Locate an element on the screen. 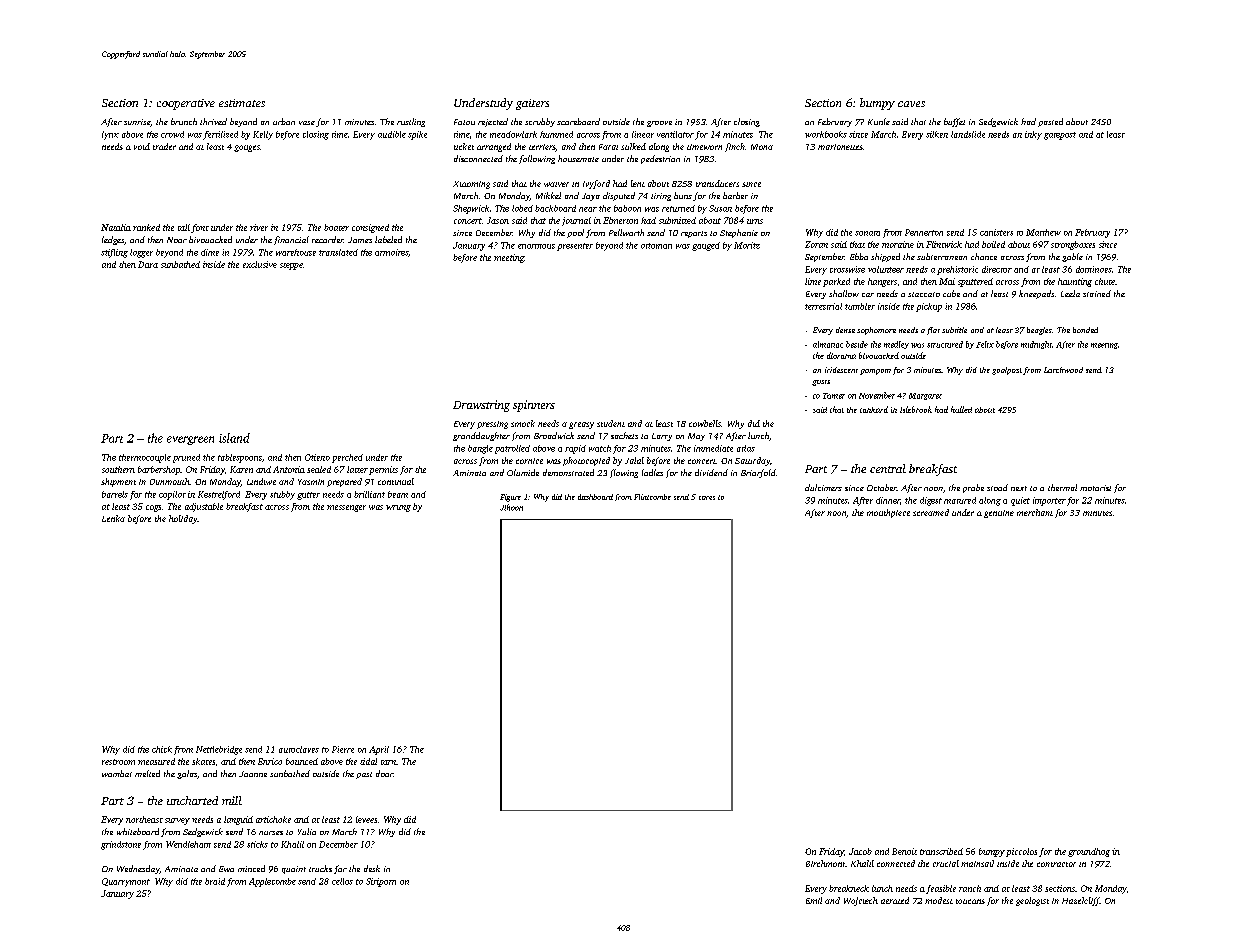 The height and width of the screenshot is (952, 1233). merchant is located at coordinates (1035, 512).
